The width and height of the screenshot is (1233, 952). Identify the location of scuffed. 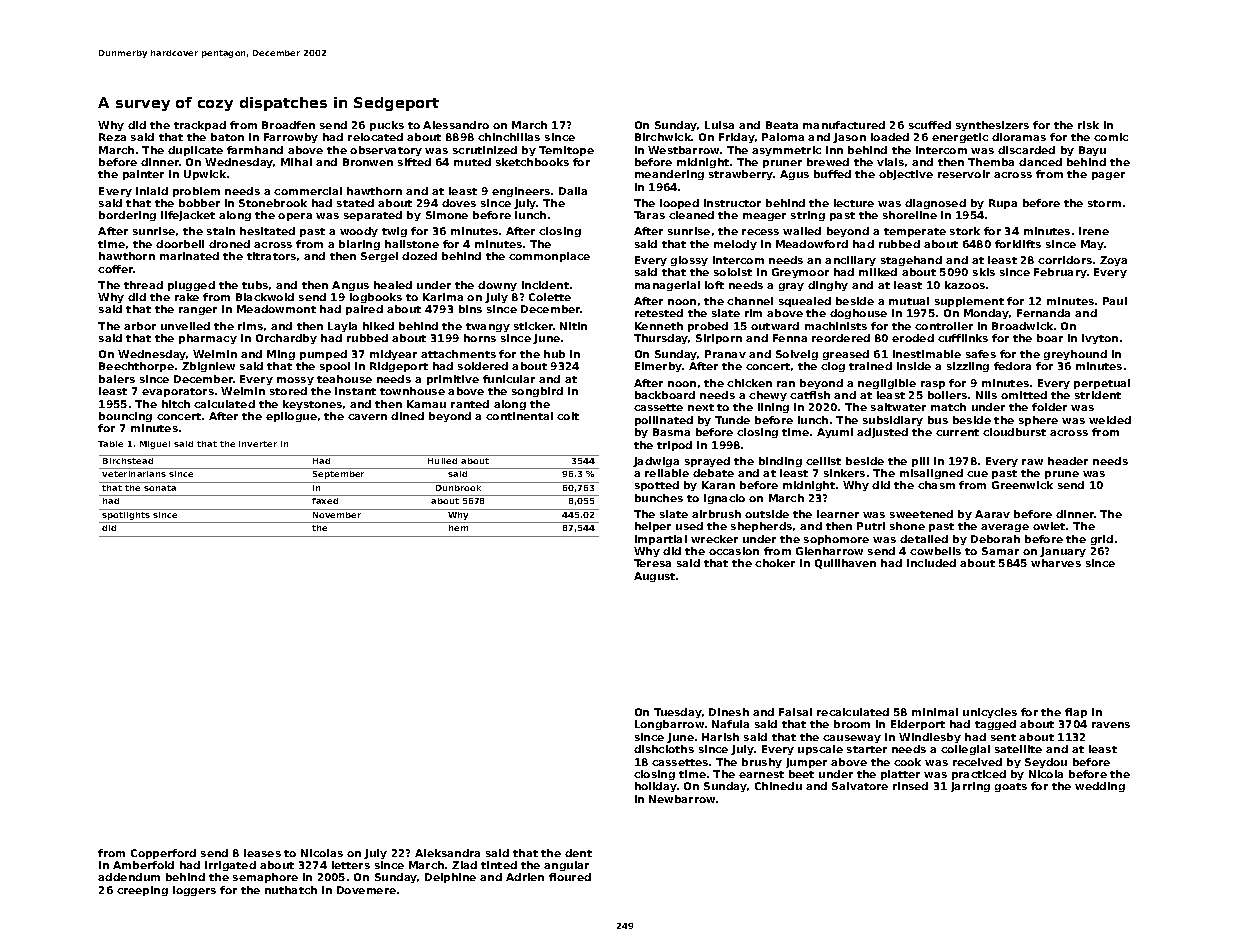
(930, 125).
